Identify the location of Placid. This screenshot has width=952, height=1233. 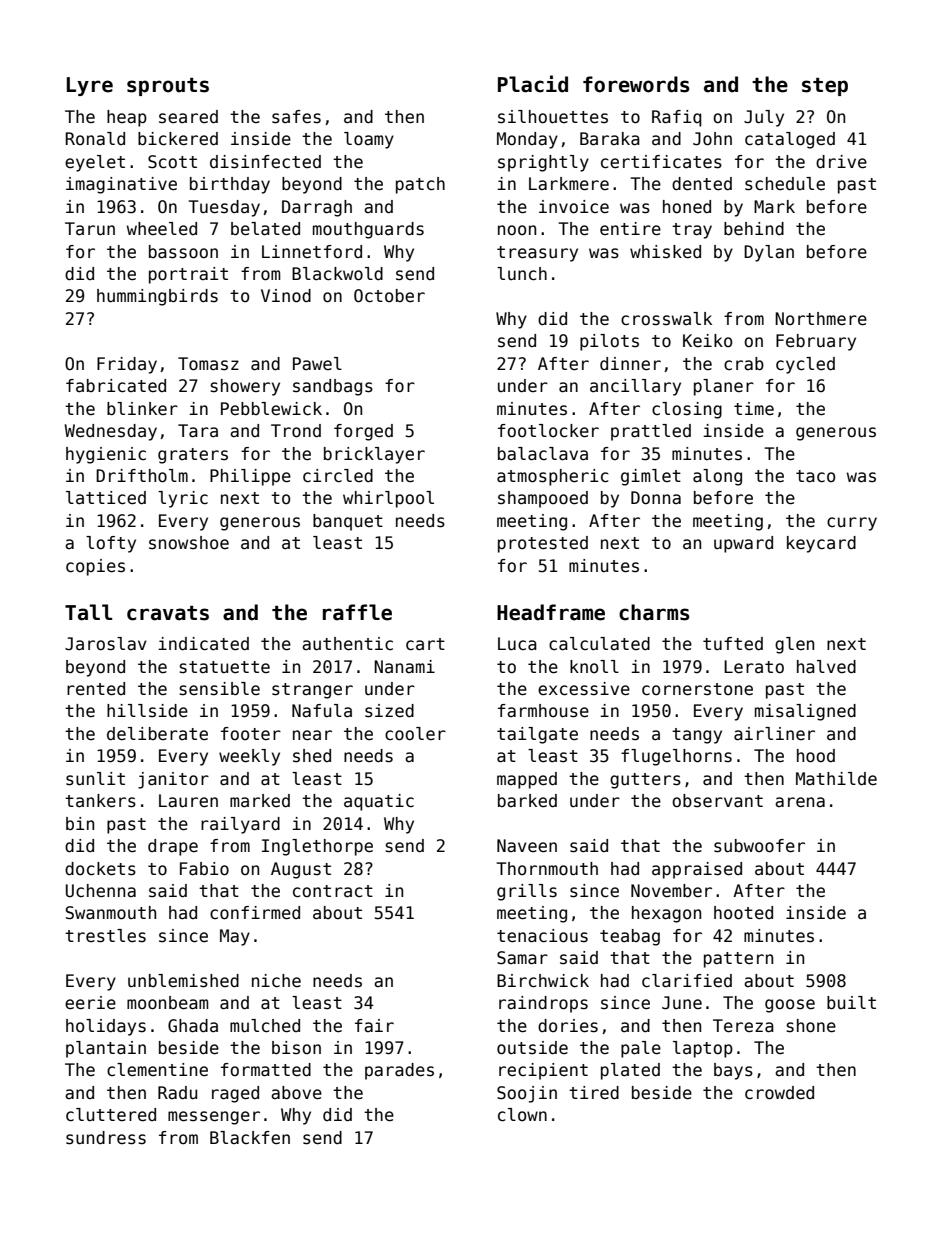
(533, 84).
